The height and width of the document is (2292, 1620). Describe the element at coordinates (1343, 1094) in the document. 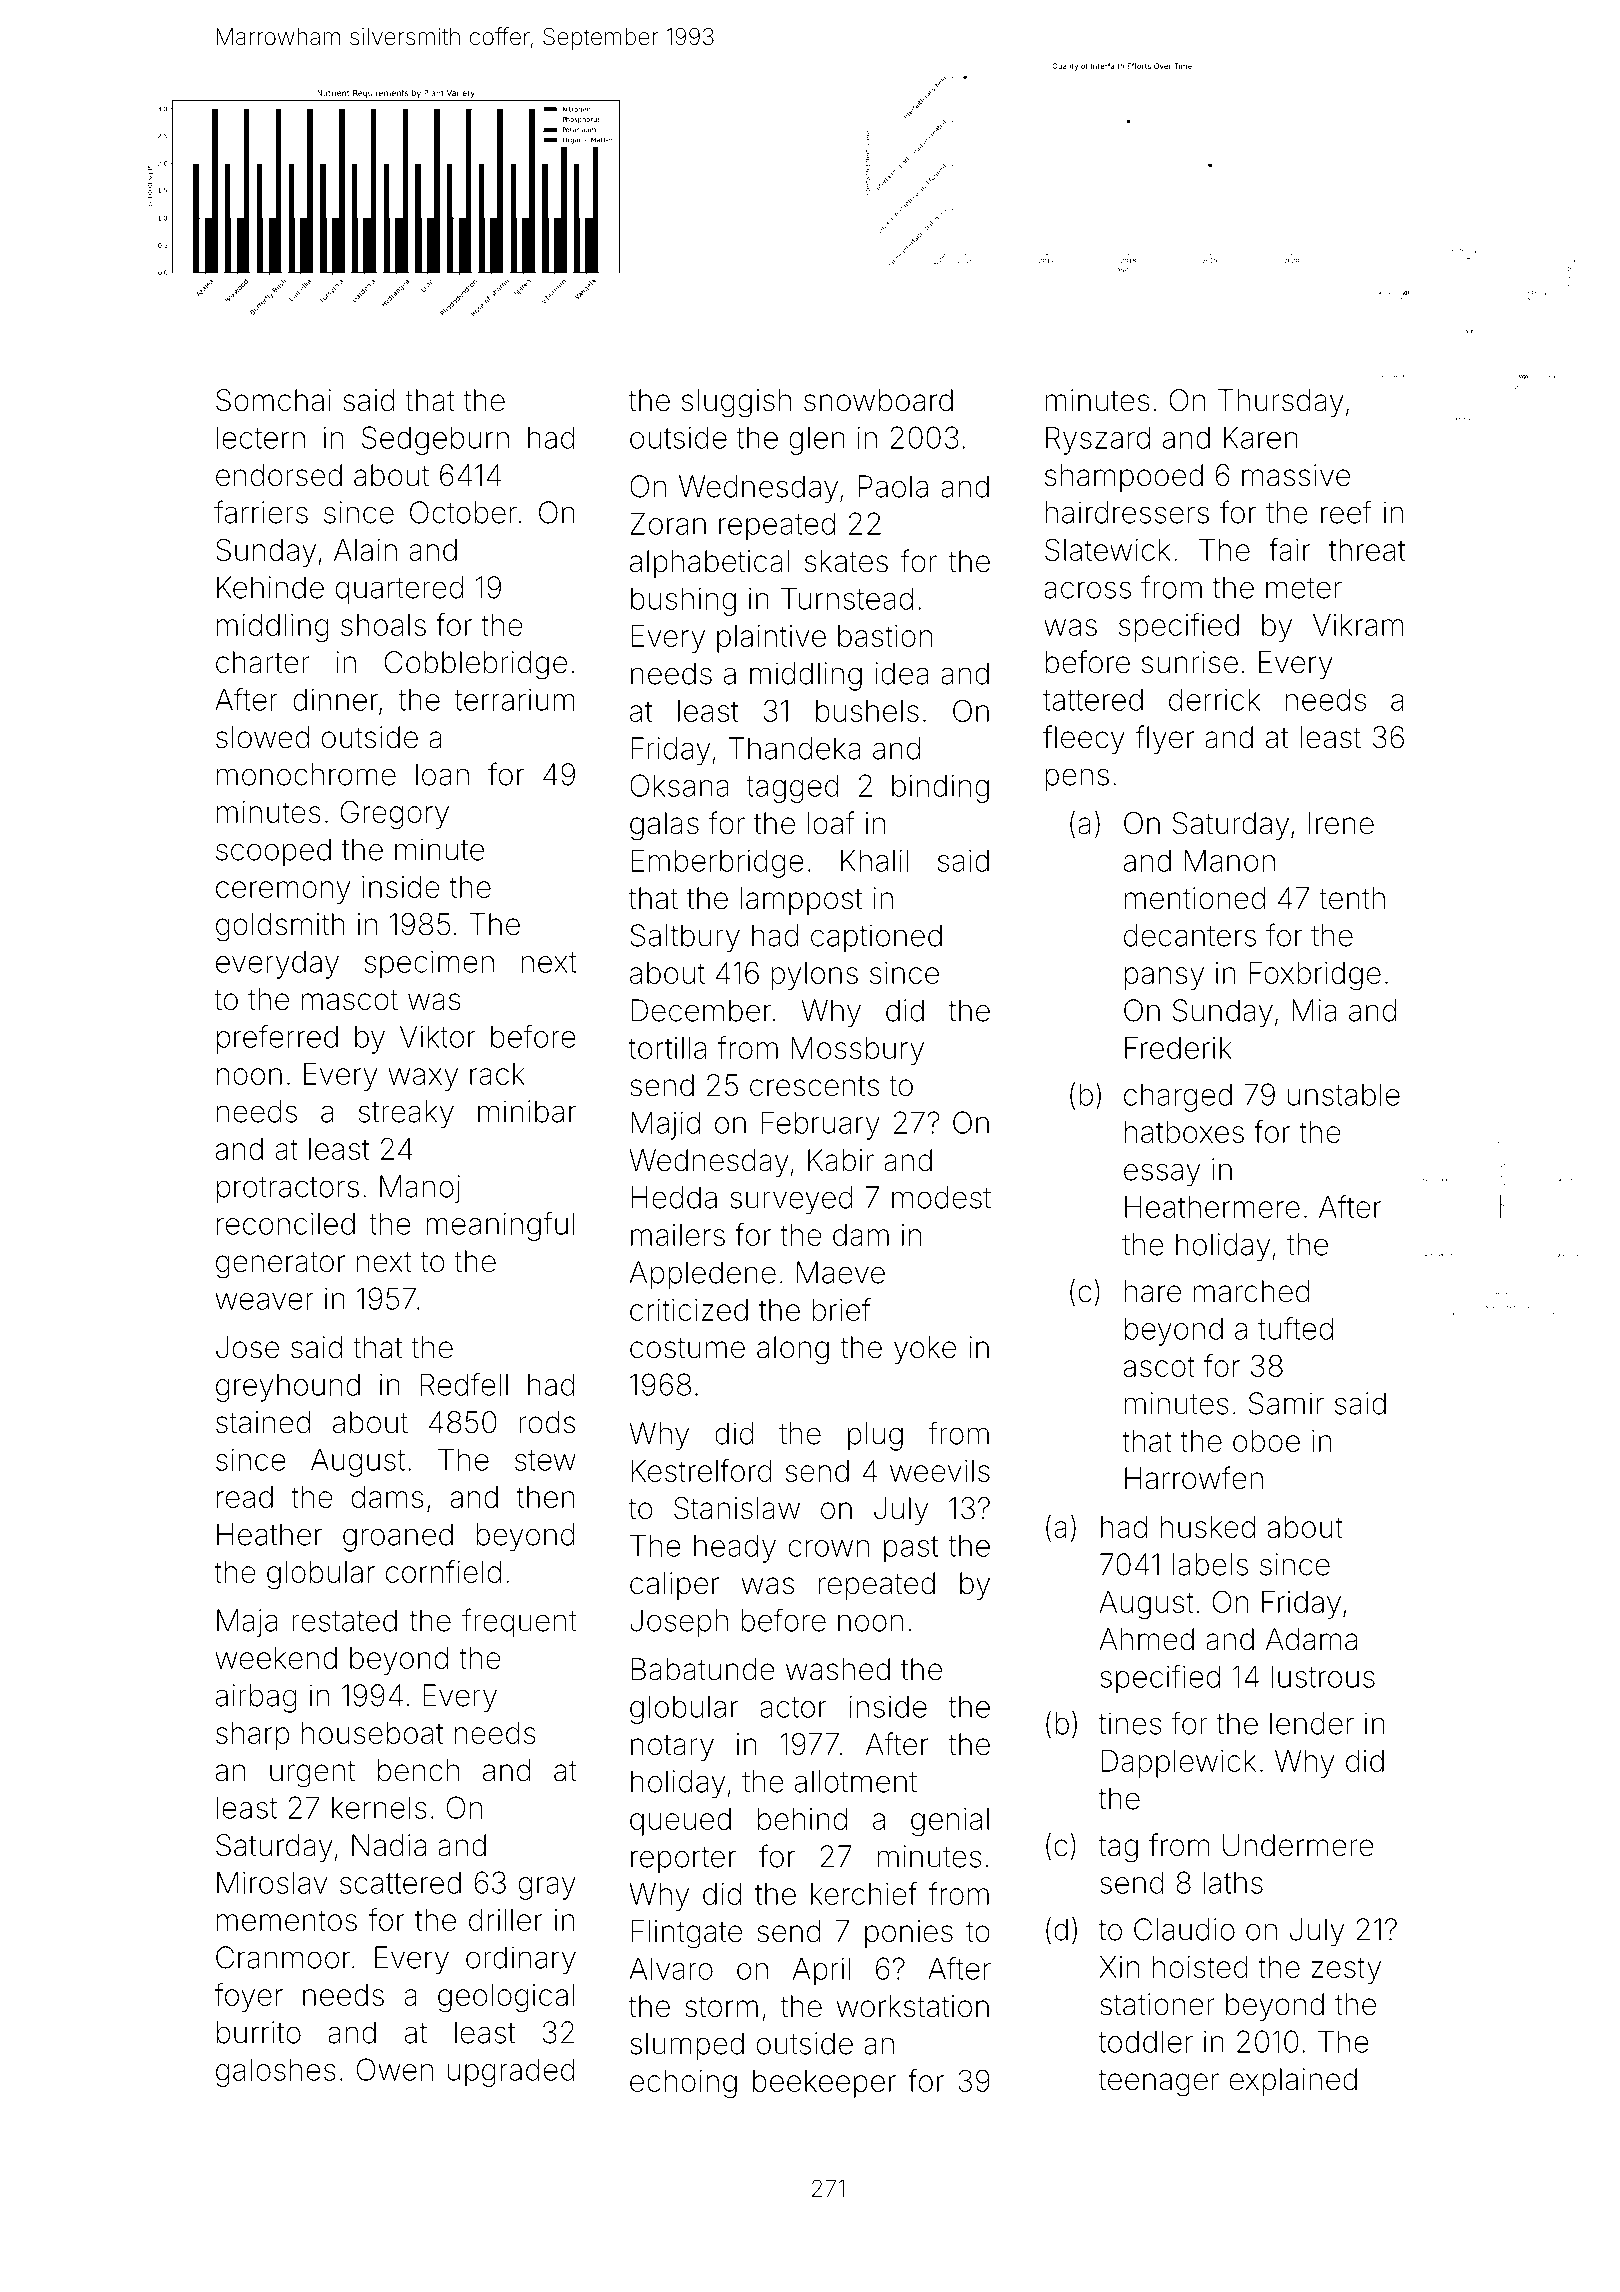

I see `unstable` at that location.
